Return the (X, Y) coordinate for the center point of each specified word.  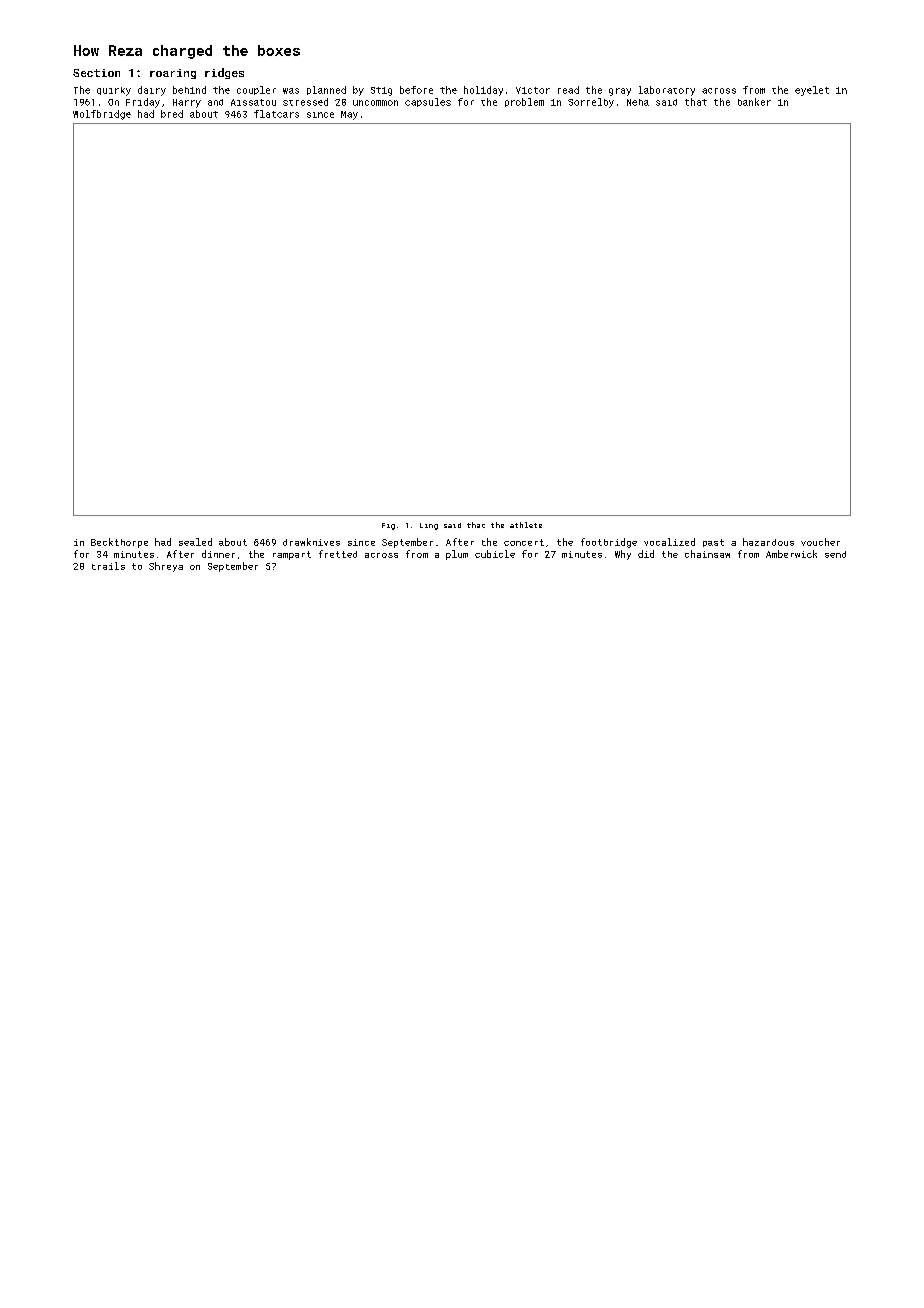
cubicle (495, 554)
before (416, 90)
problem (524, 102)
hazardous (768, 542)
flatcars (276, 114)
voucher (820, 542)
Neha (638, 102)
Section (96, 73)
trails (108, 566)
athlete (526, 525)
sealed (195, 542)
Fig (388, 526)
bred (172, 114)
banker (754, 102)
